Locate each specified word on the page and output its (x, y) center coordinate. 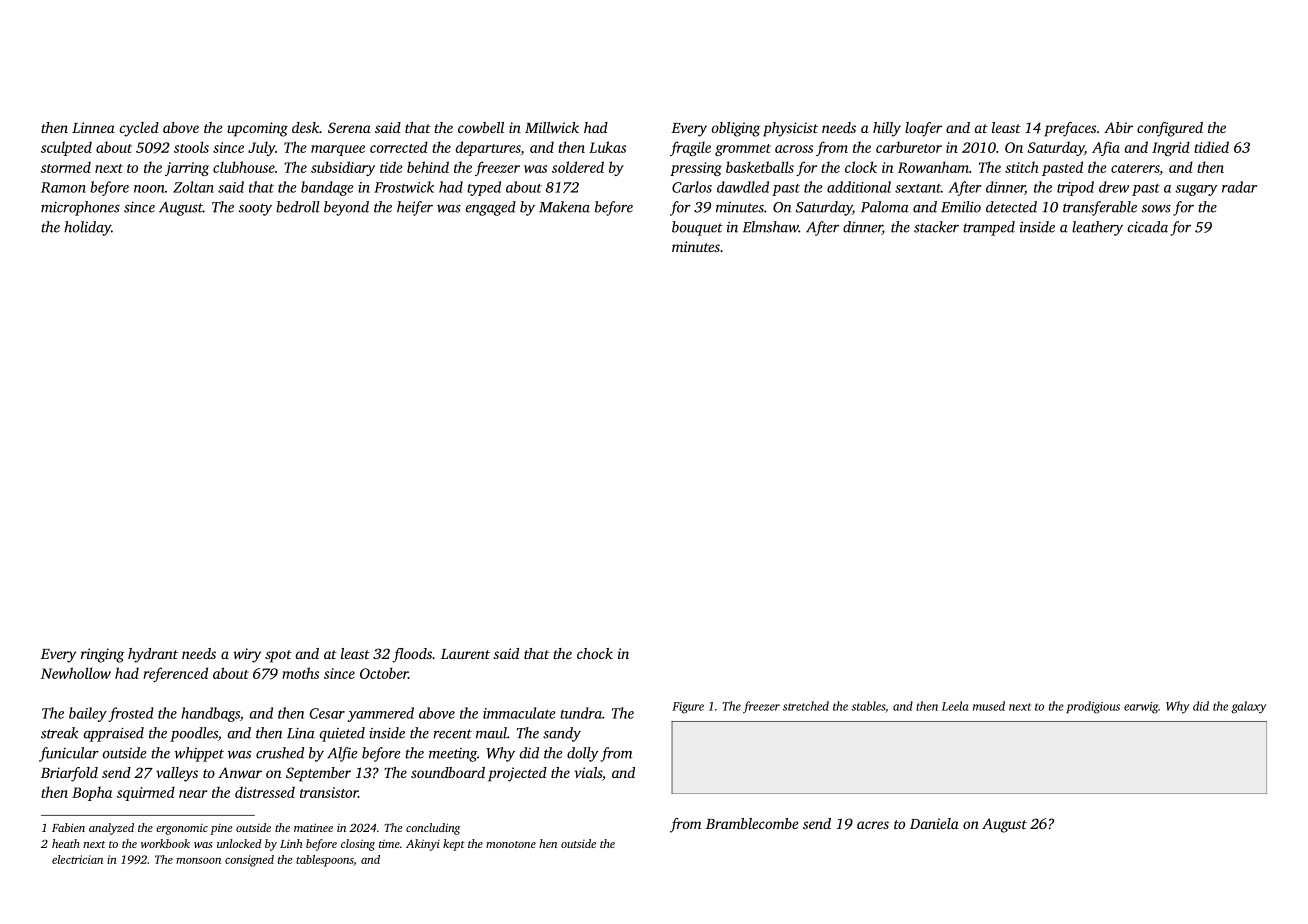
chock (595, 653)
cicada (1148, 227)
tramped (989, 228)
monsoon (198, 861)
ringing (102, 655)
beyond (346, 208)
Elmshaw (771, 227)
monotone (511, 844)
